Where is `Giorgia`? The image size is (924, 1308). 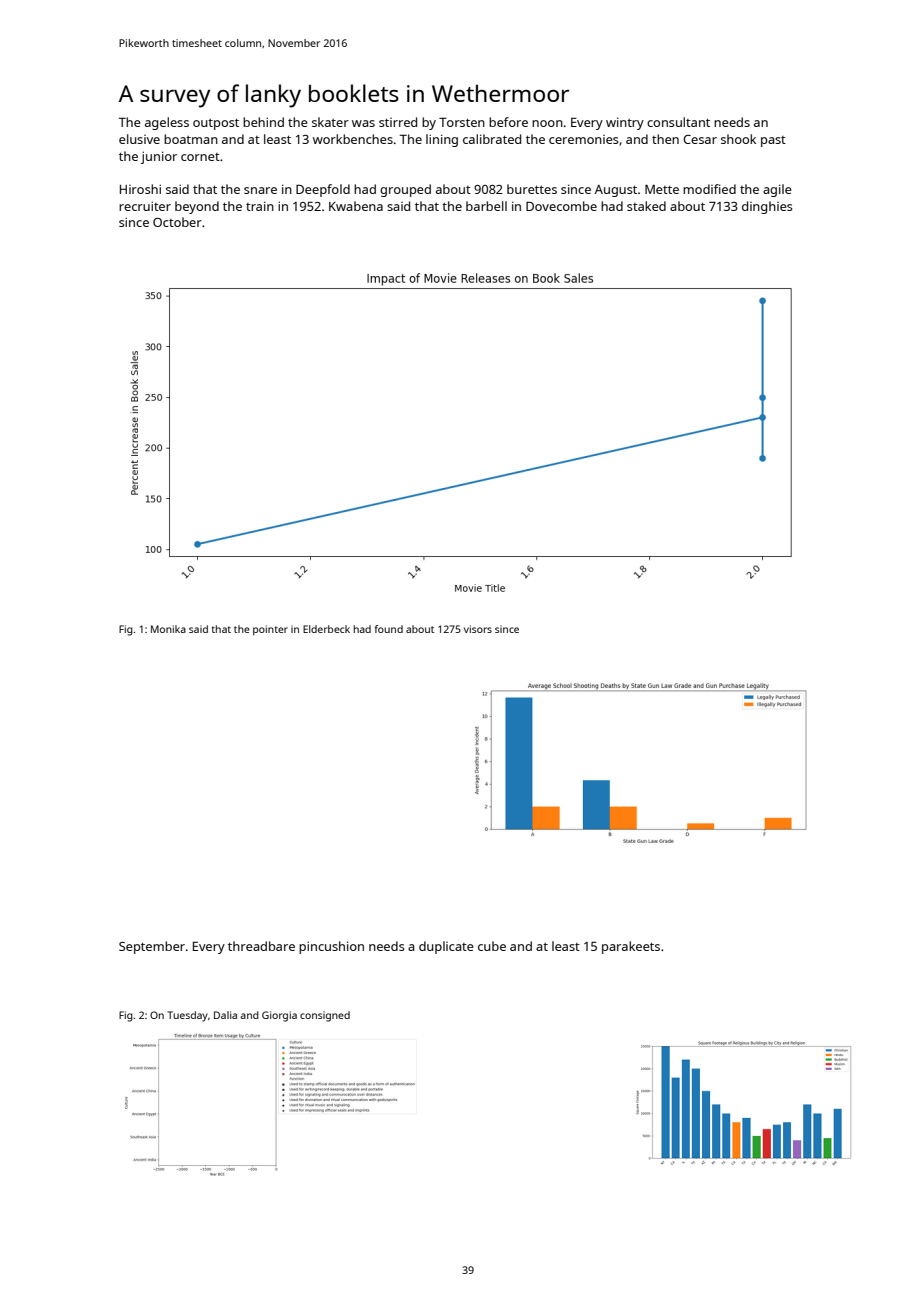 Giorgia is located at coordinates (279, 1016).
